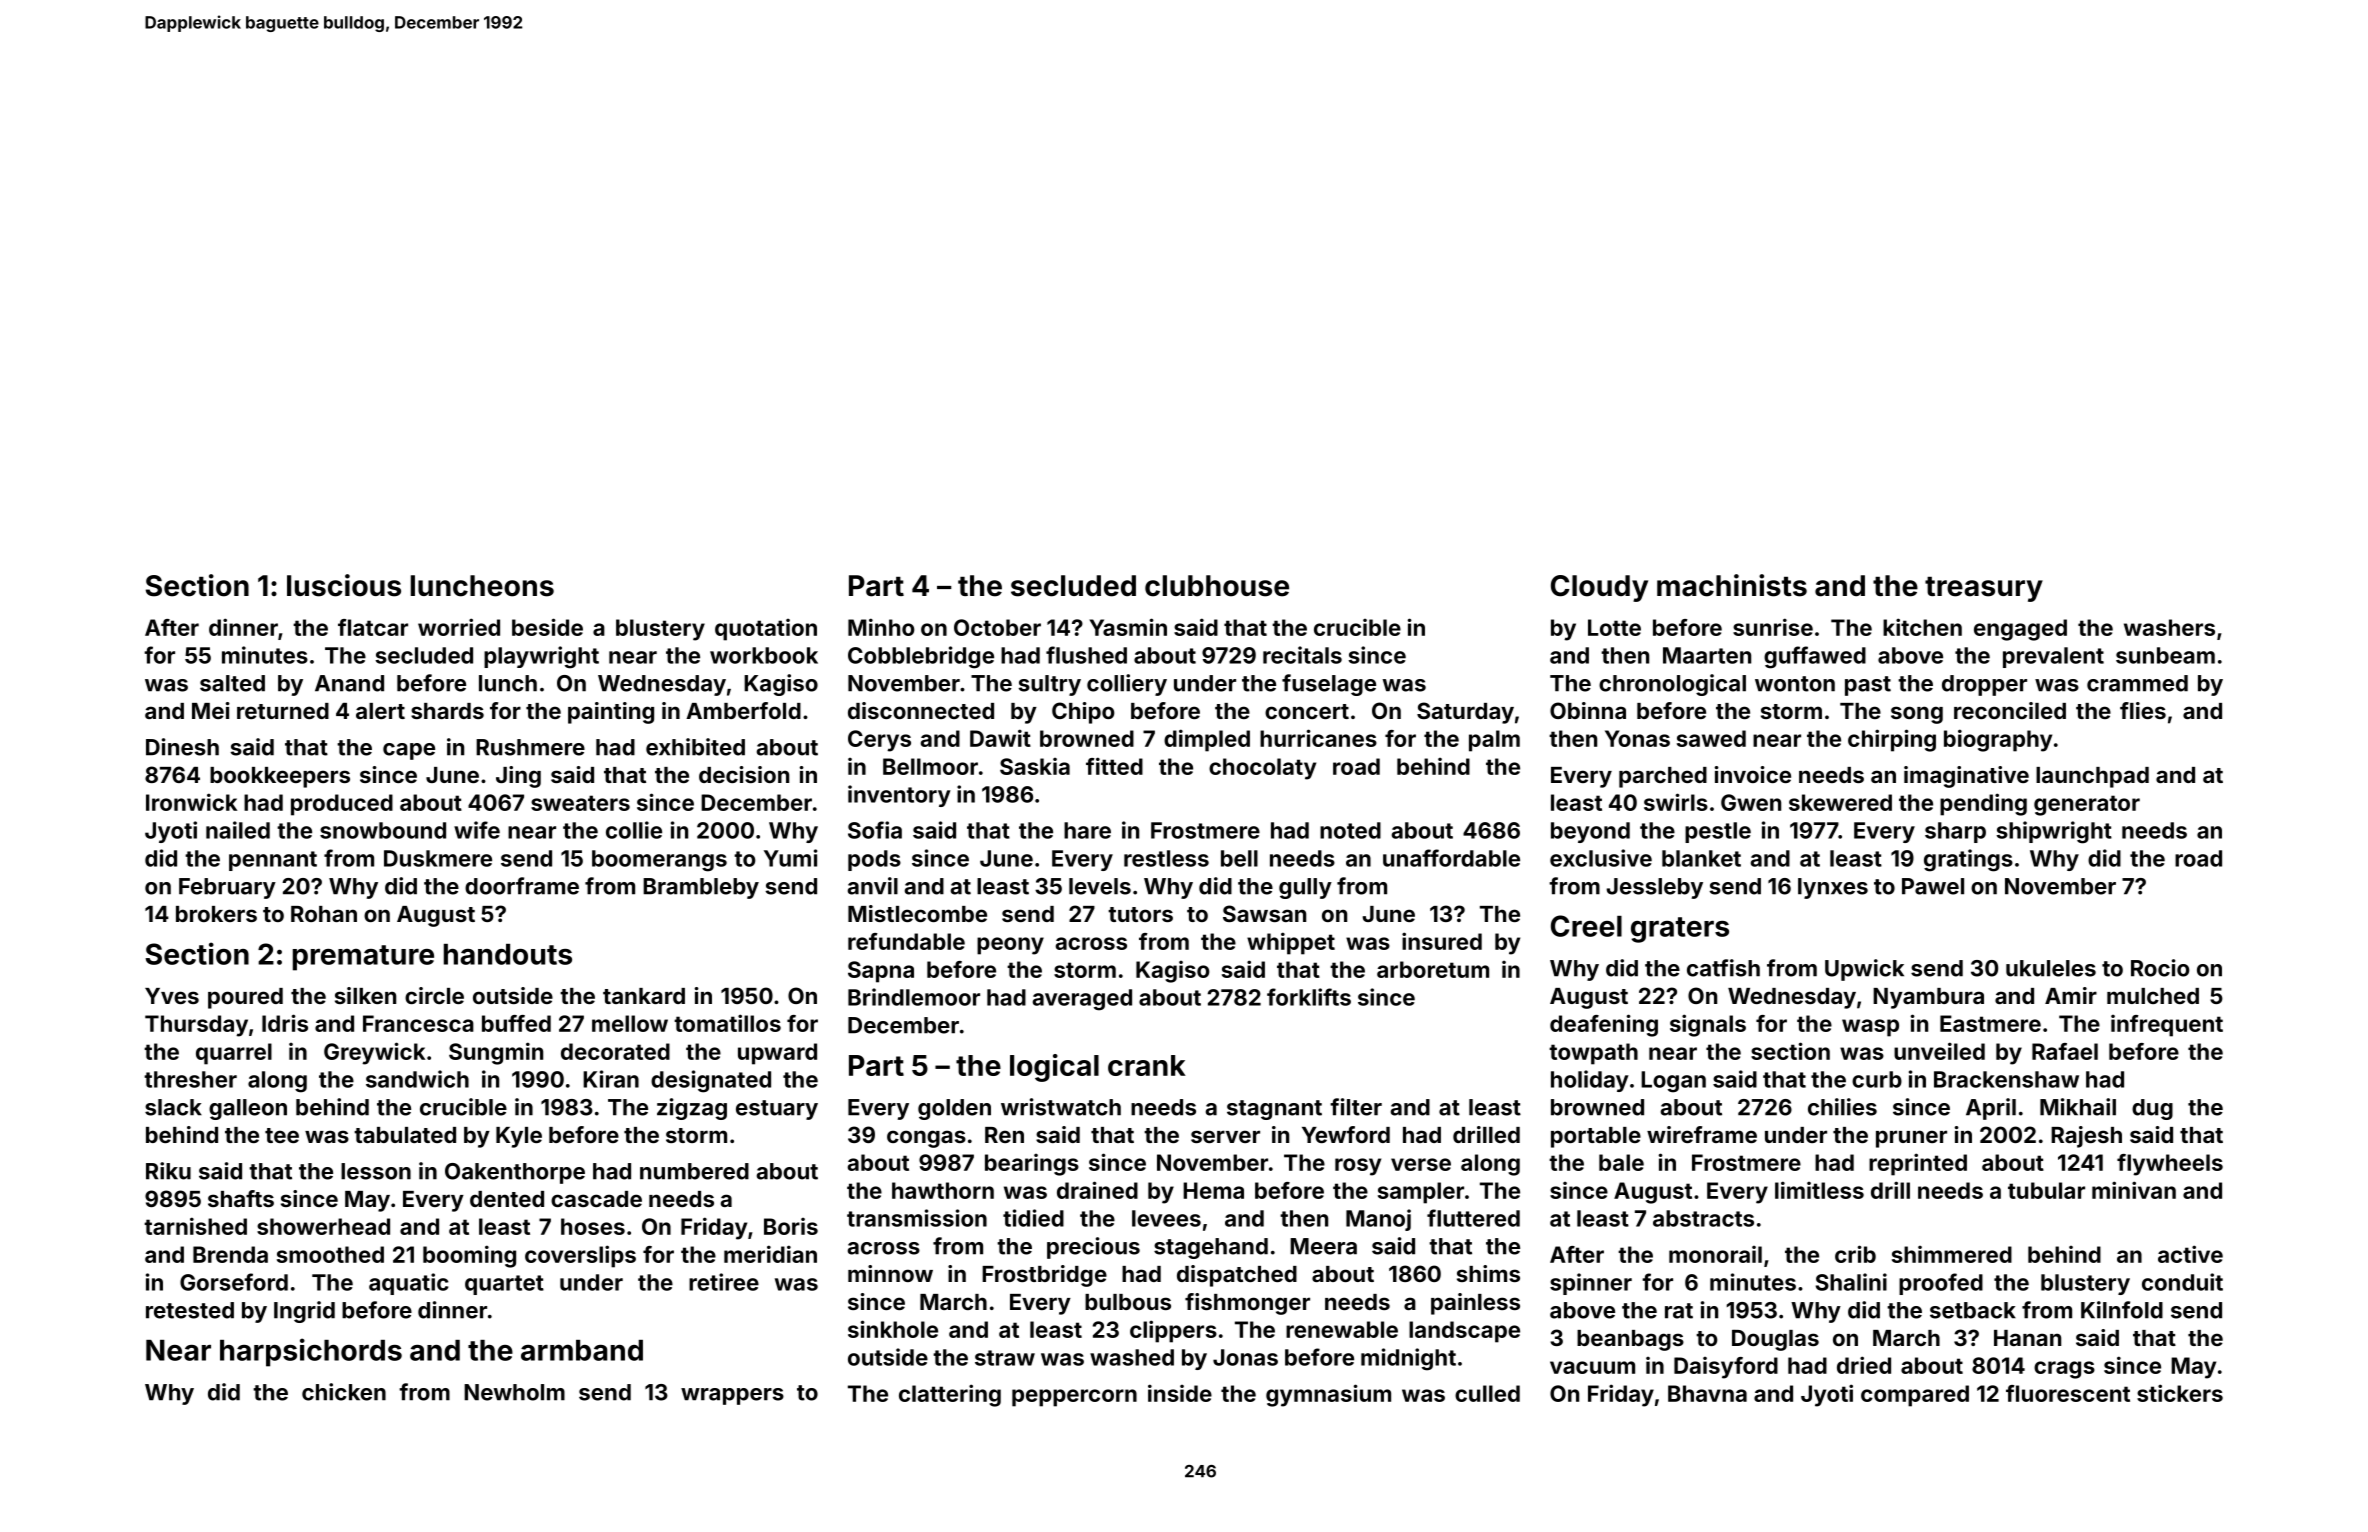 The height and width of the screenshot is (1532, 2368). Describe the element at coordinates (173, 1107) in the screenshot. I see `slack` at that location.
